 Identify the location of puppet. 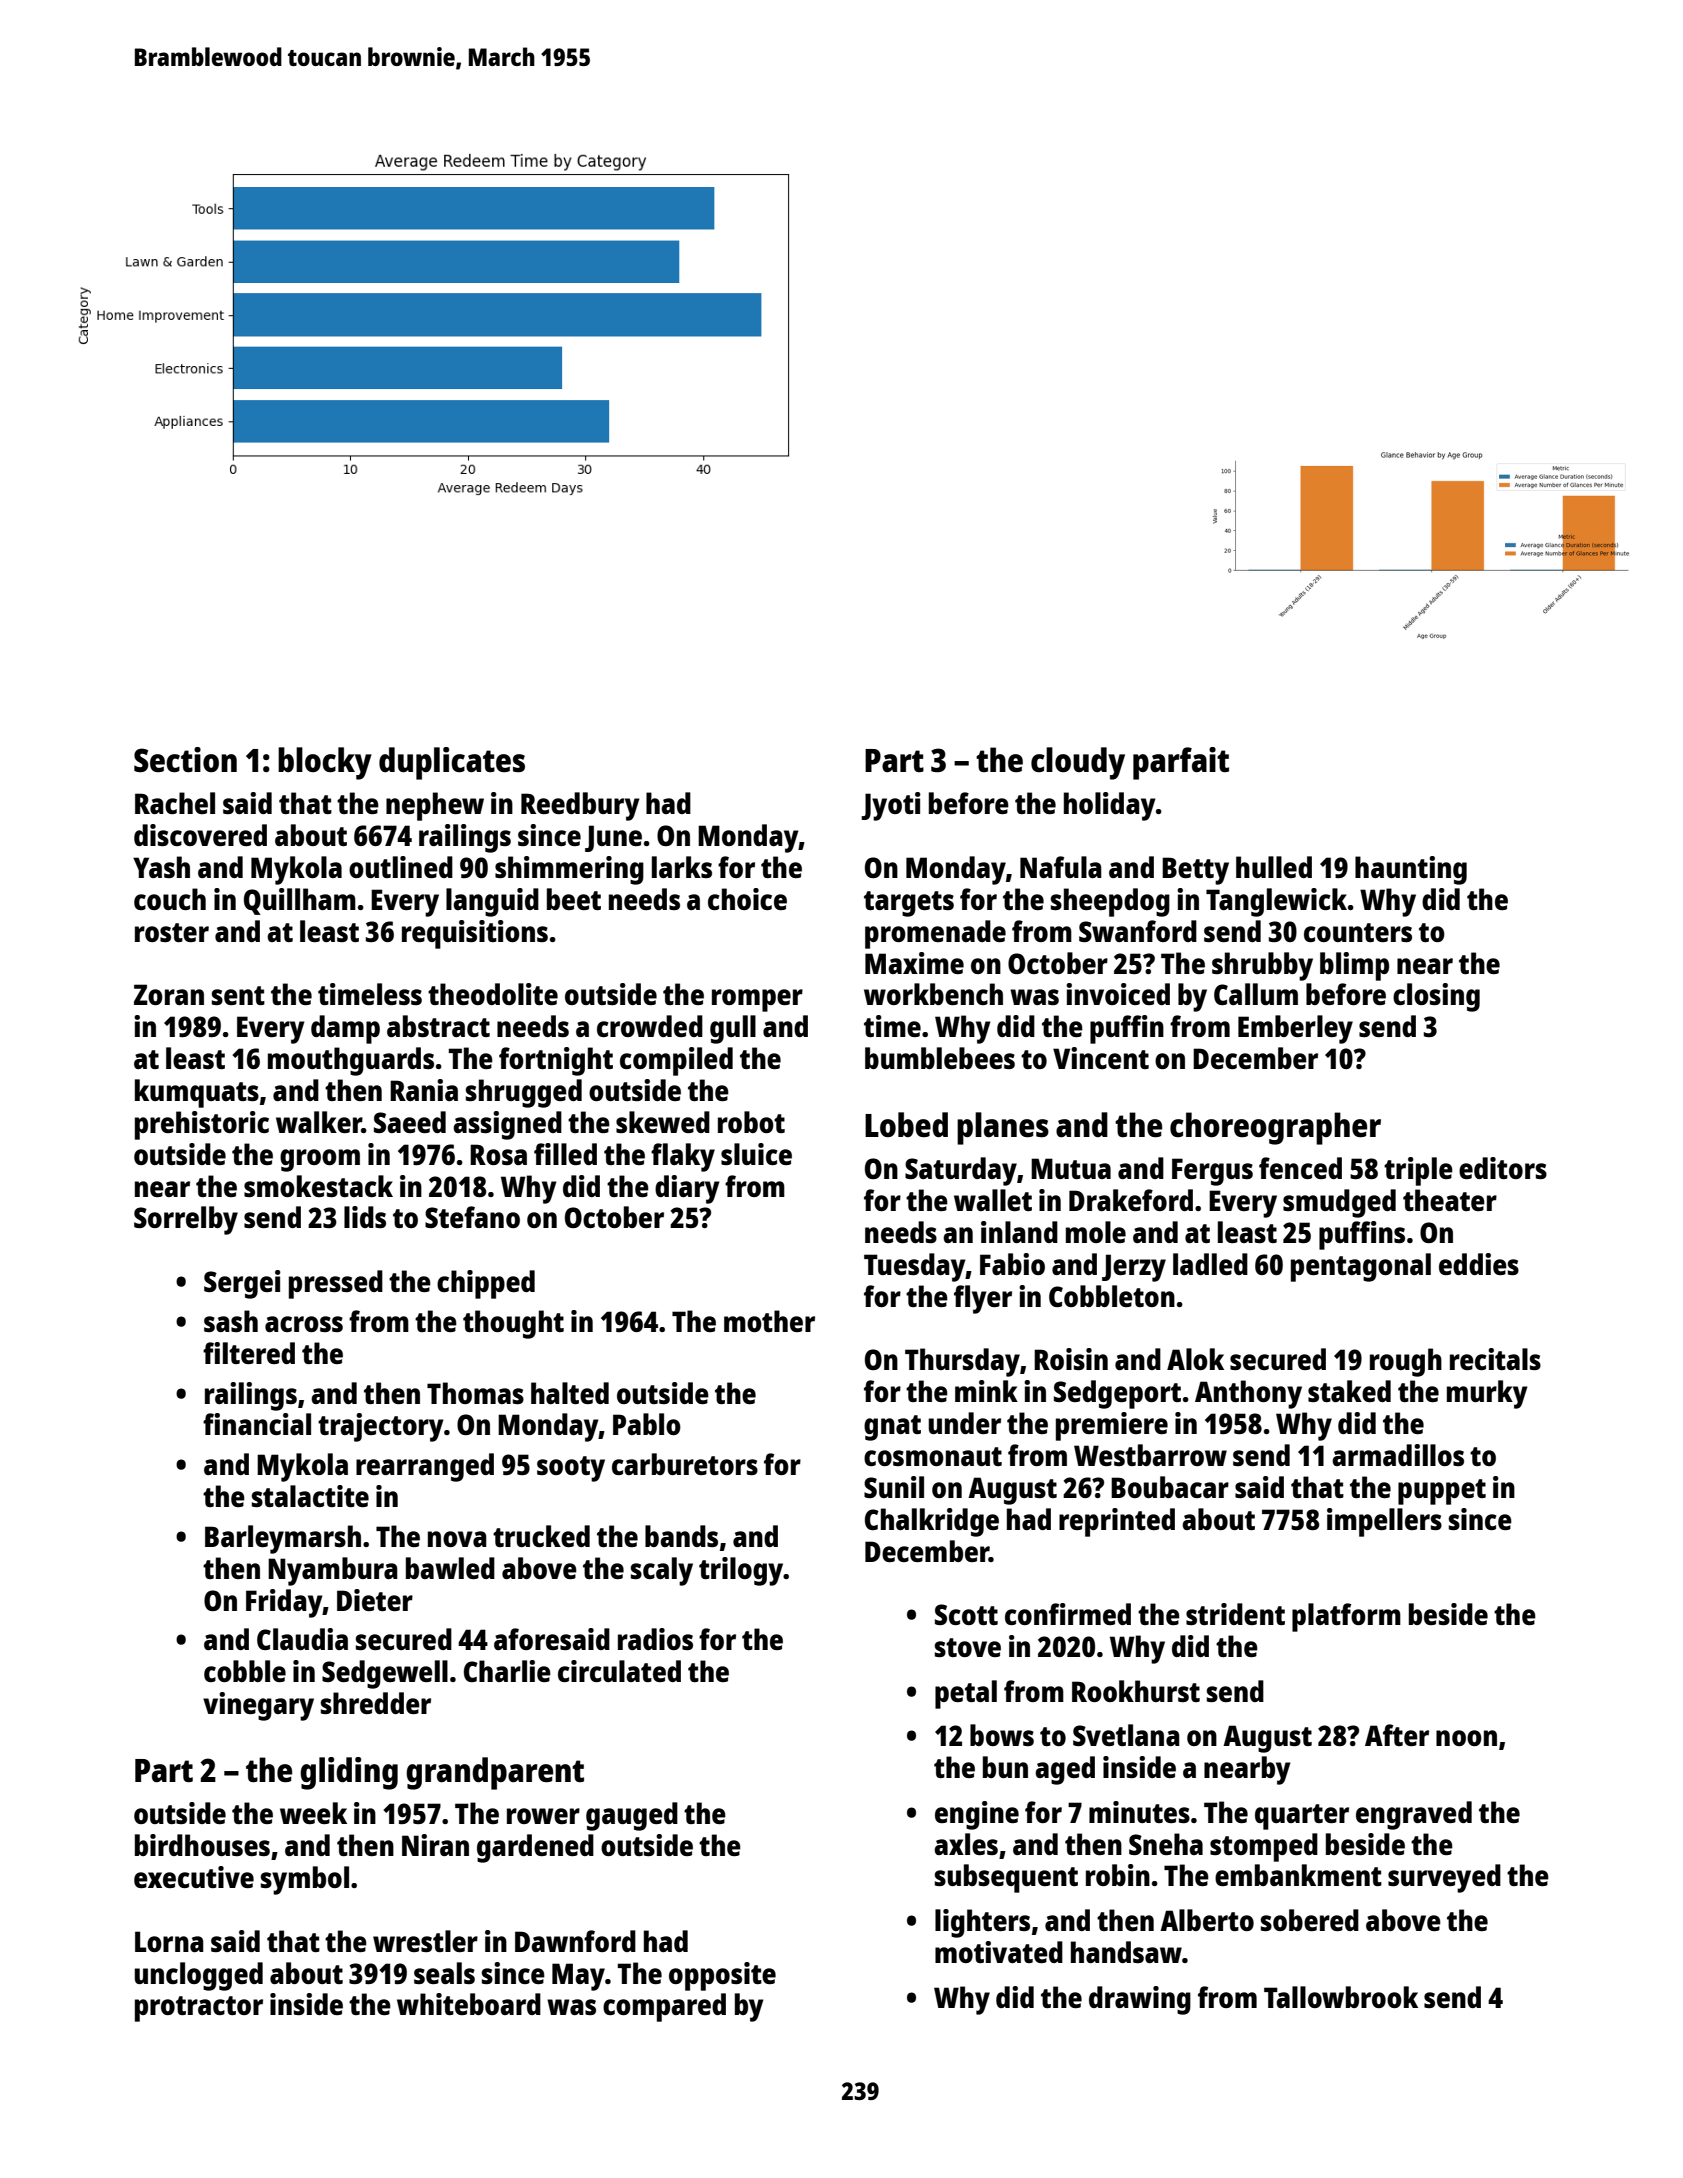
(1442, 1492).
